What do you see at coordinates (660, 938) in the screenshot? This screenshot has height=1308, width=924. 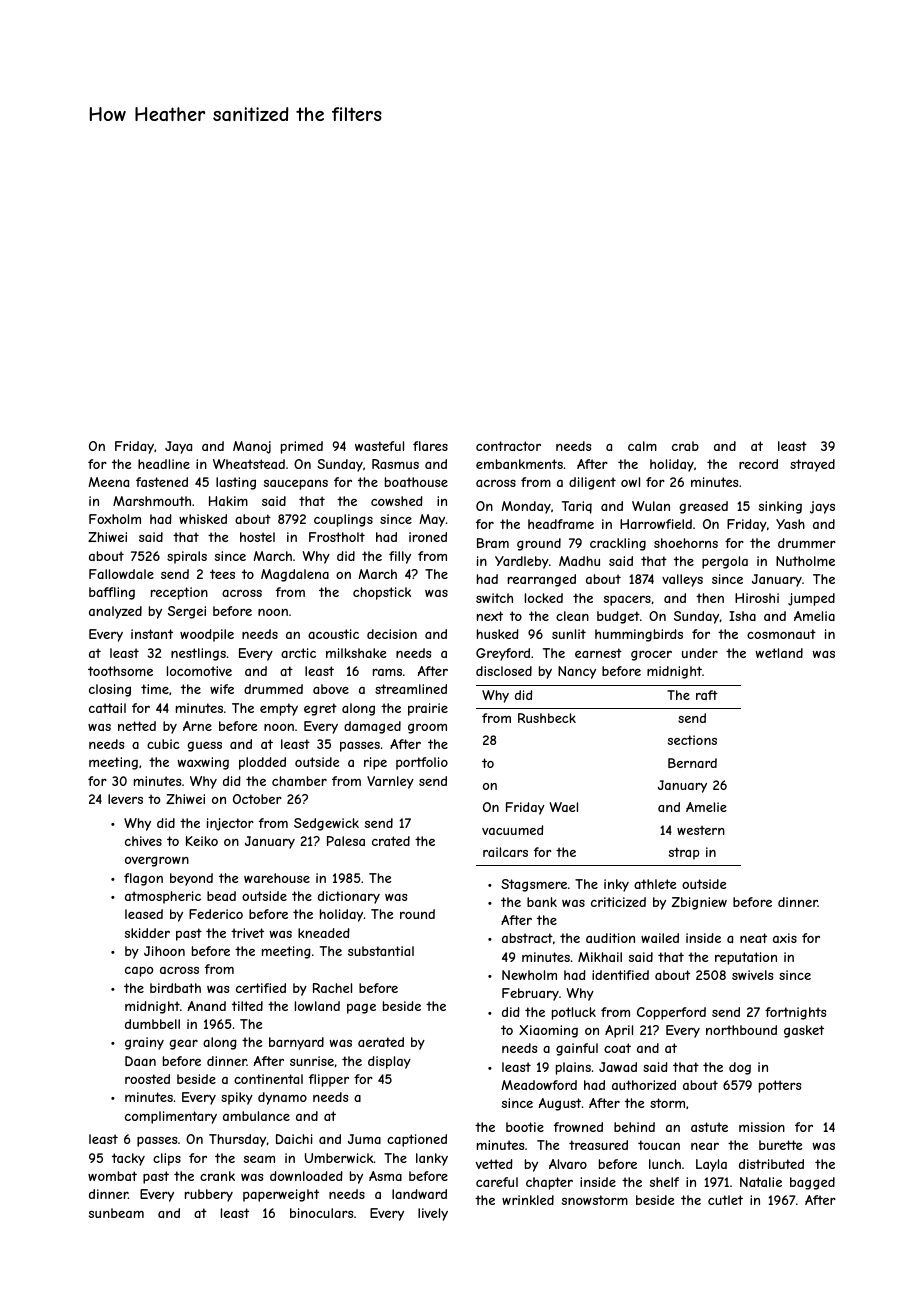 I see `wailed` at bounding box center [660, 938].
